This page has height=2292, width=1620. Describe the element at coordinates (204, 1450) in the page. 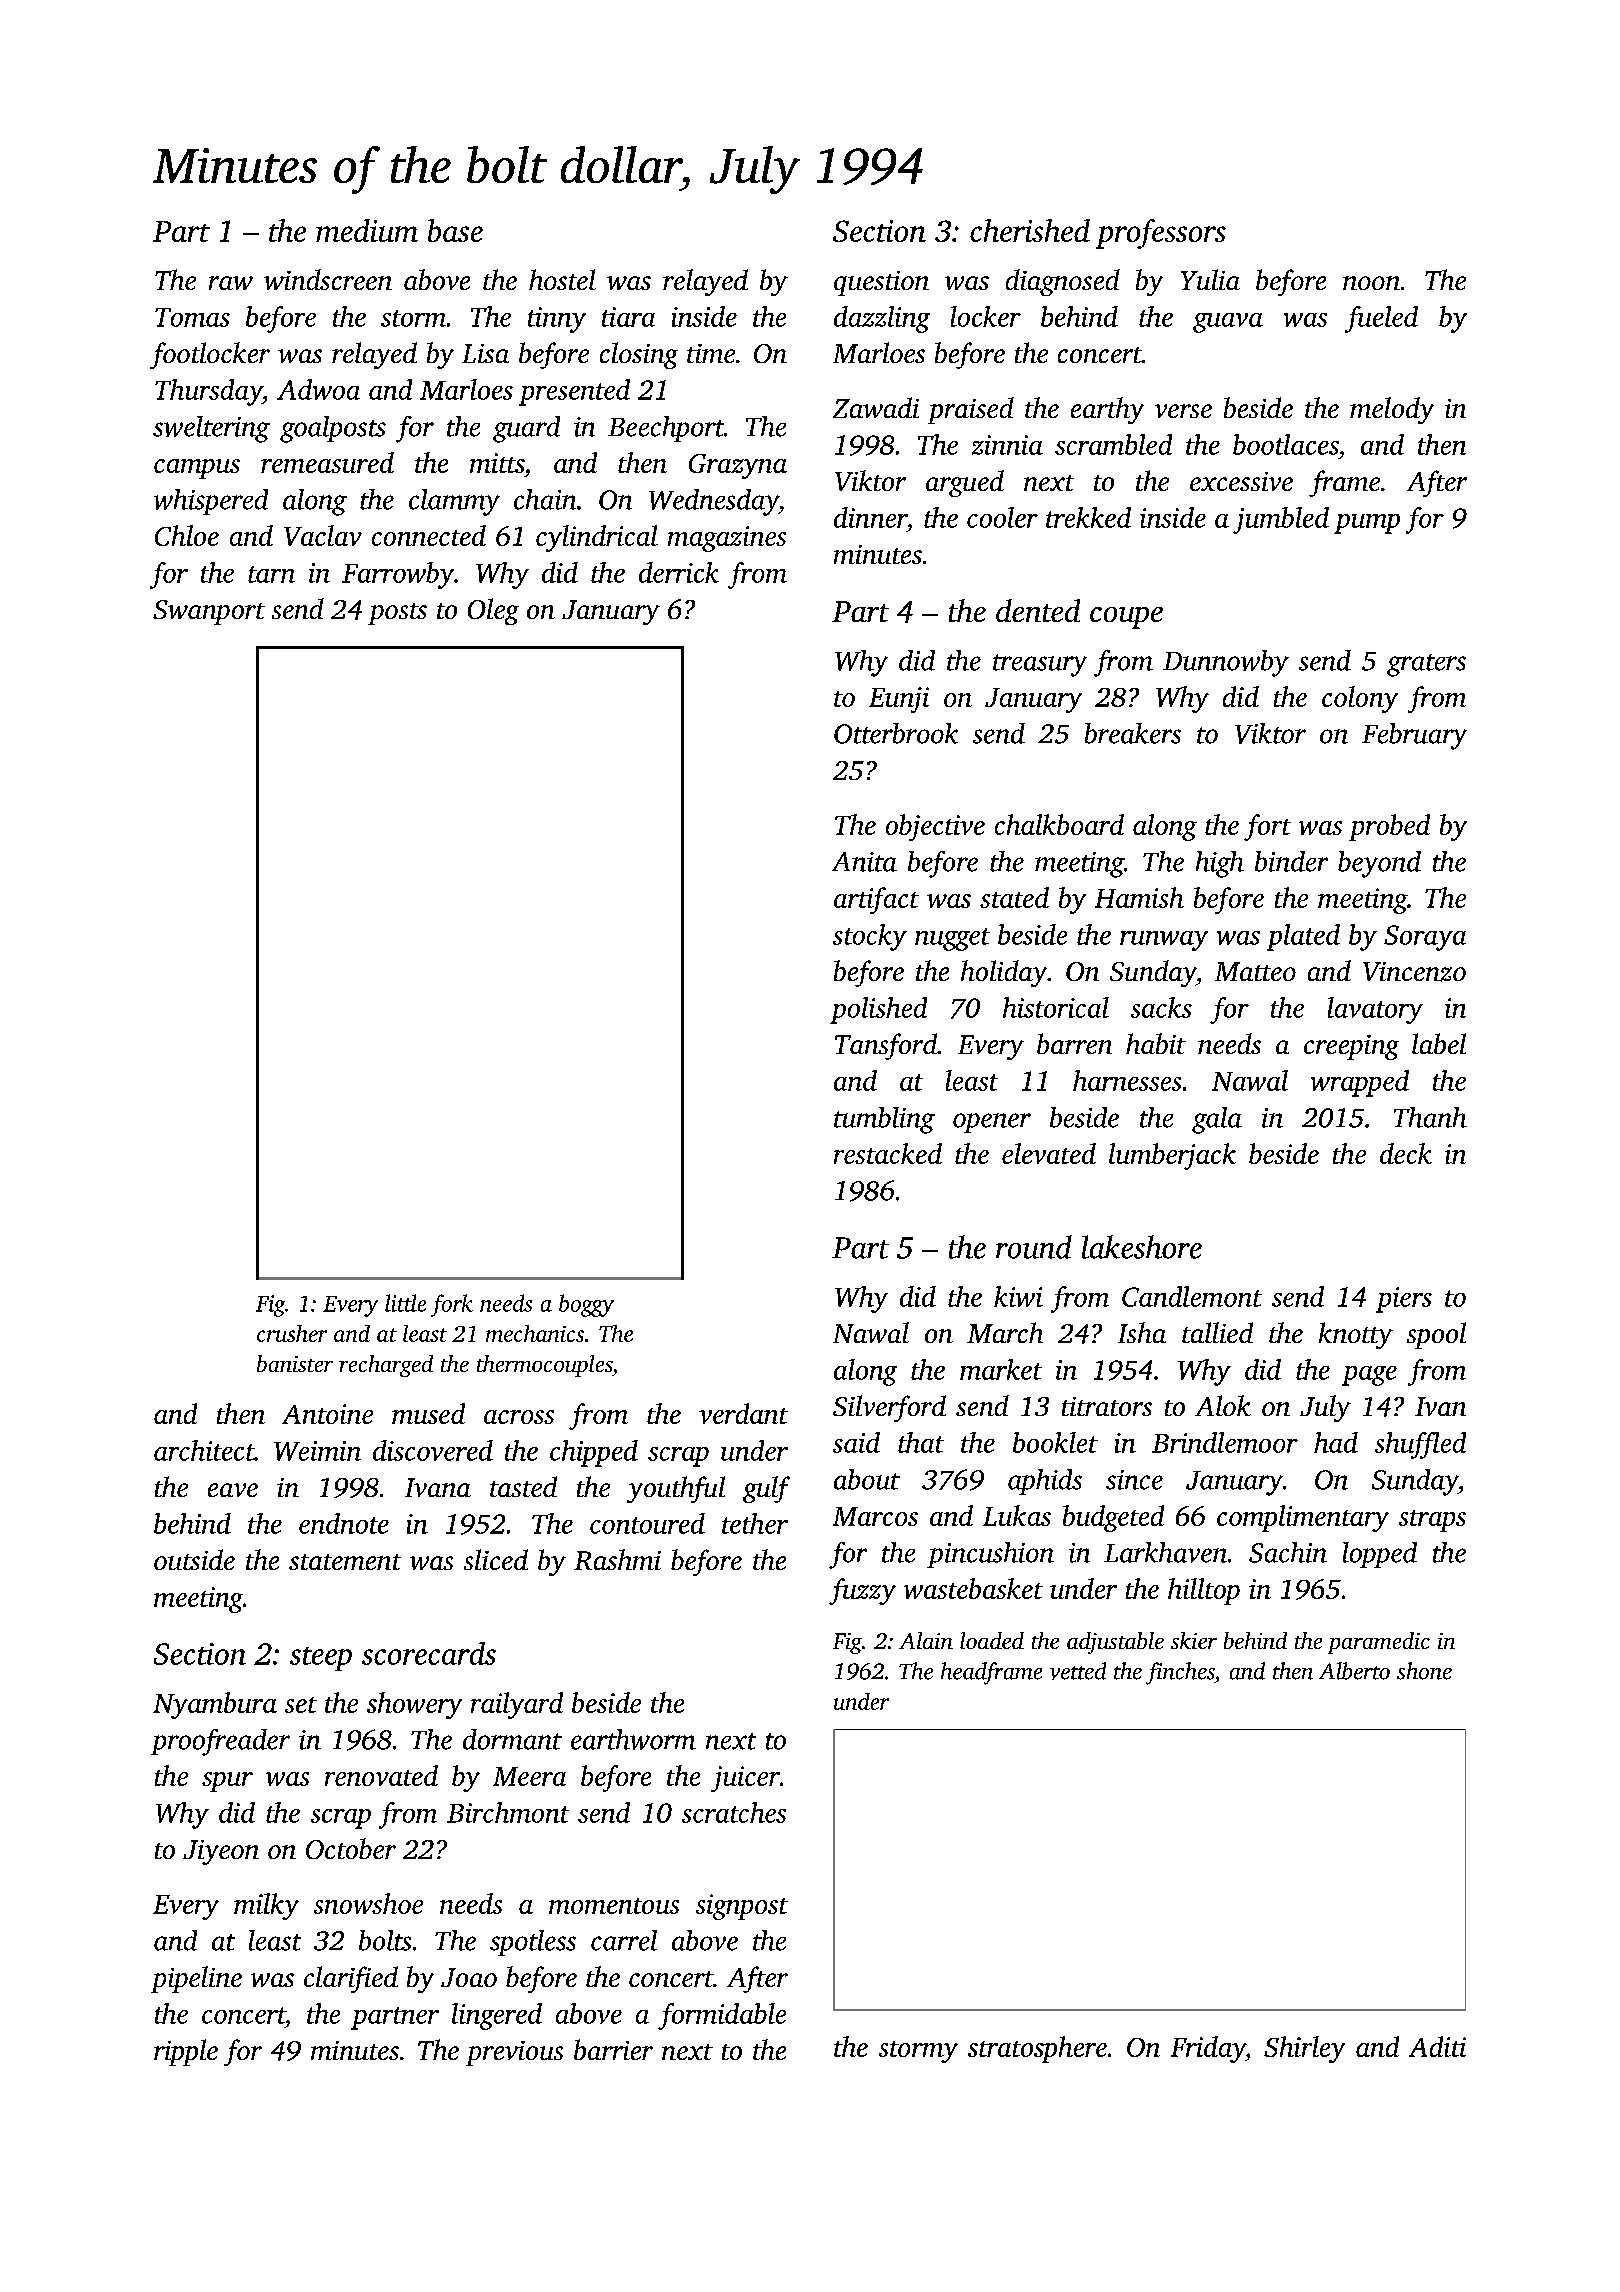

I see `architect` at that location.
